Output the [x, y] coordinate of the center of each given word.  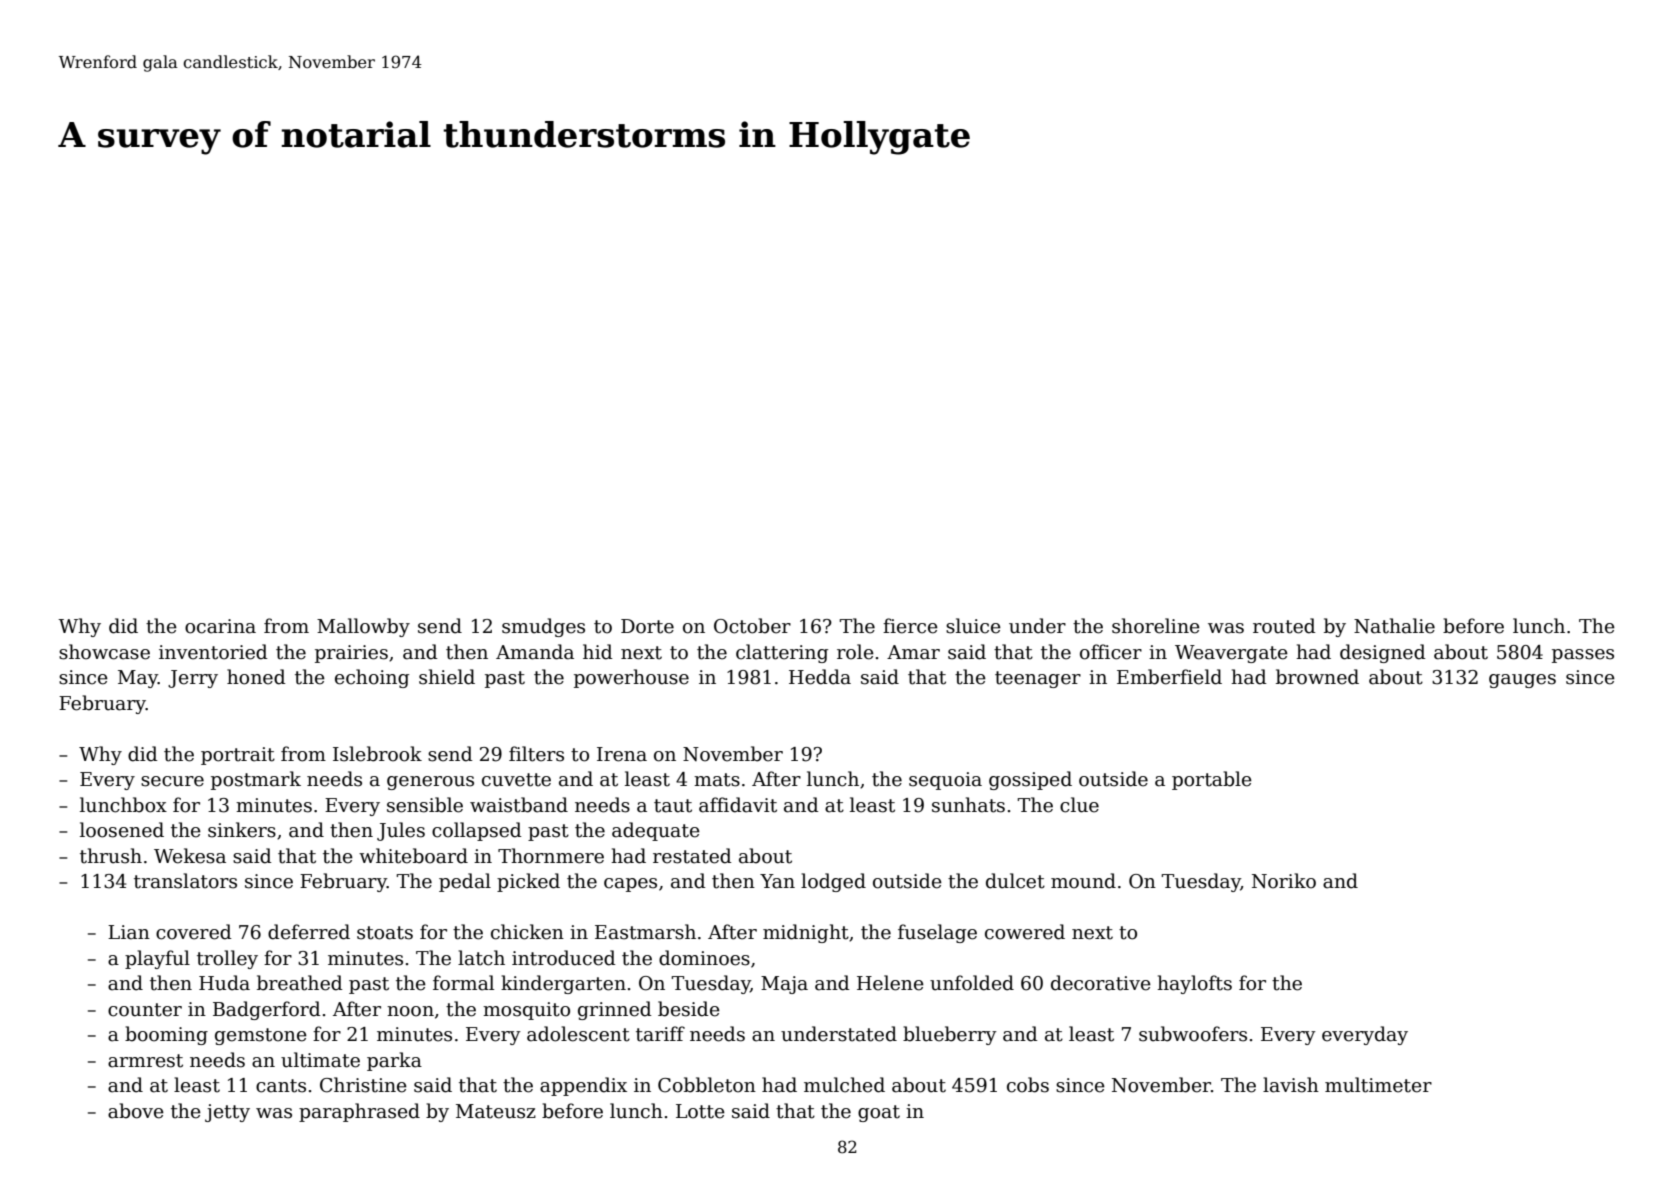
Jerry [193, 679]
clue [1079, 805]
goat [879, 1113]
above [136, 1111]
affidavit [738, 805]
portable [1212, 780]
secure [172, 781]
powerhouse [631, 678]
